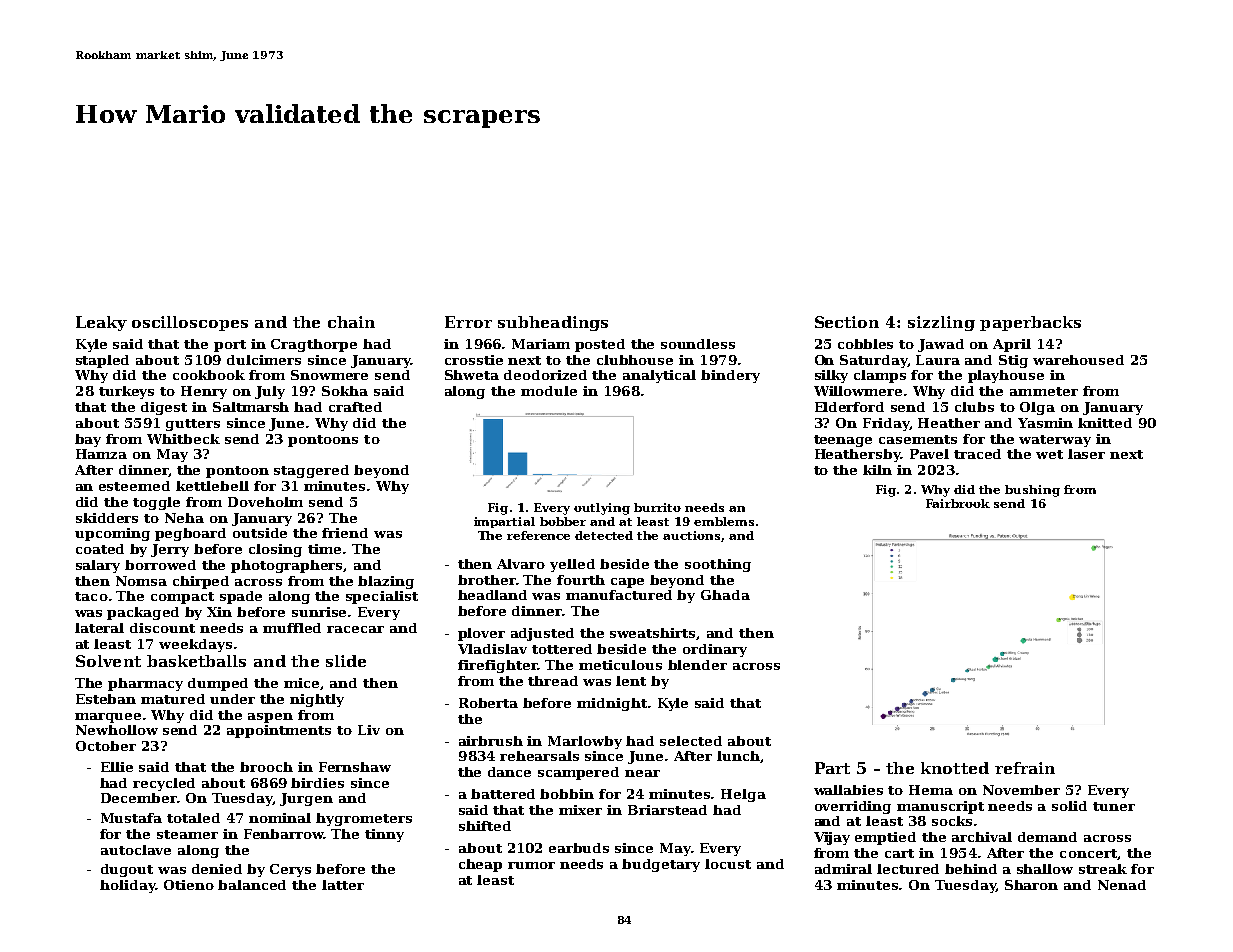 The image size is (1233, 952). What do you see at coordinates (190, 323) in the document?
I see `oscilloscopes` at bounding box center [190, 323].
